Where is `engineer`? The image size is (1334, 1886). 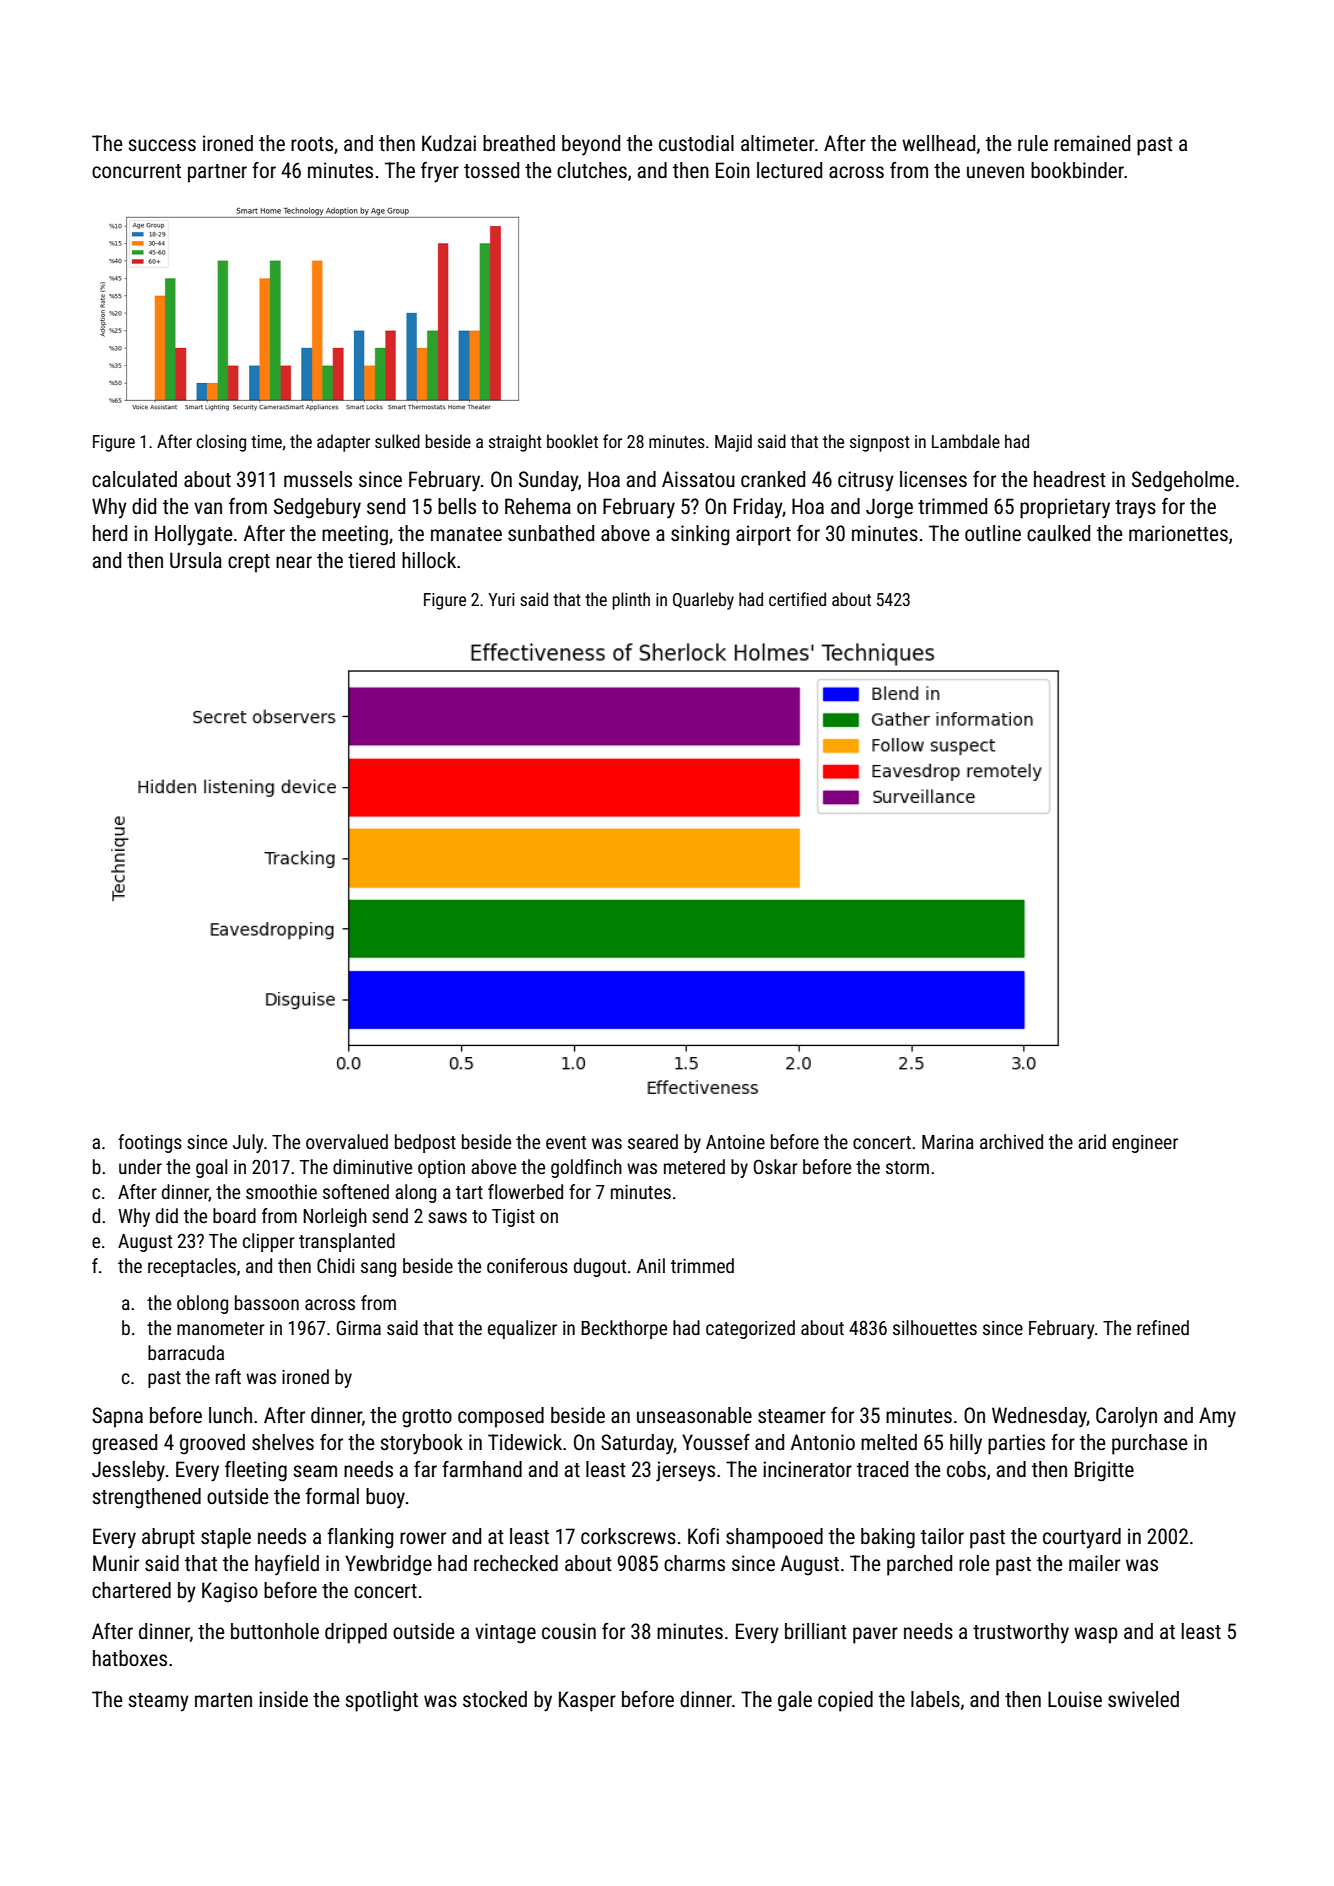 engineer is located at coordinates (1145, 1144).
